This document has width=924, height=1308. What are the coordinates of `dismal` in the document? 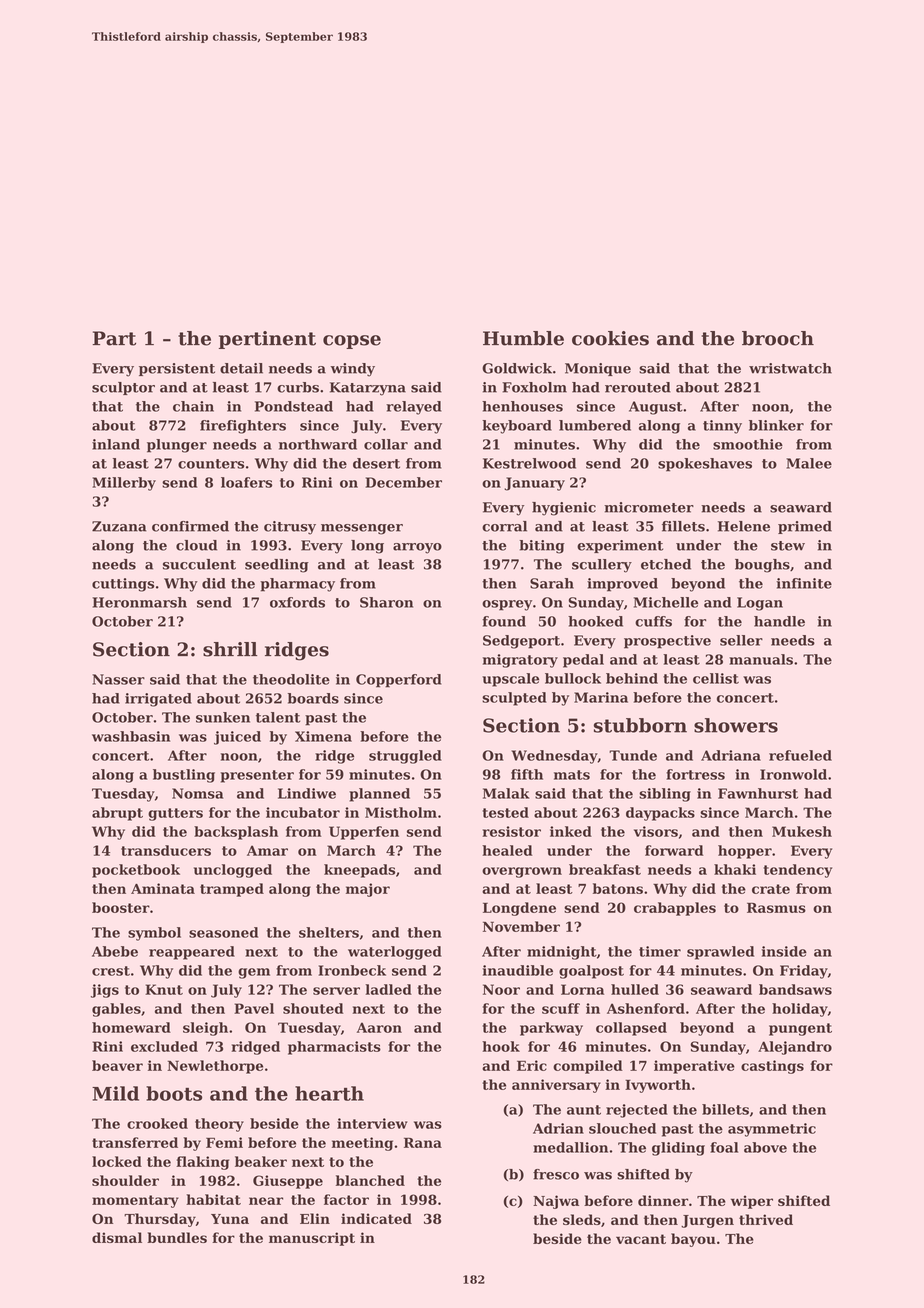 It's located at (117, 1237).
